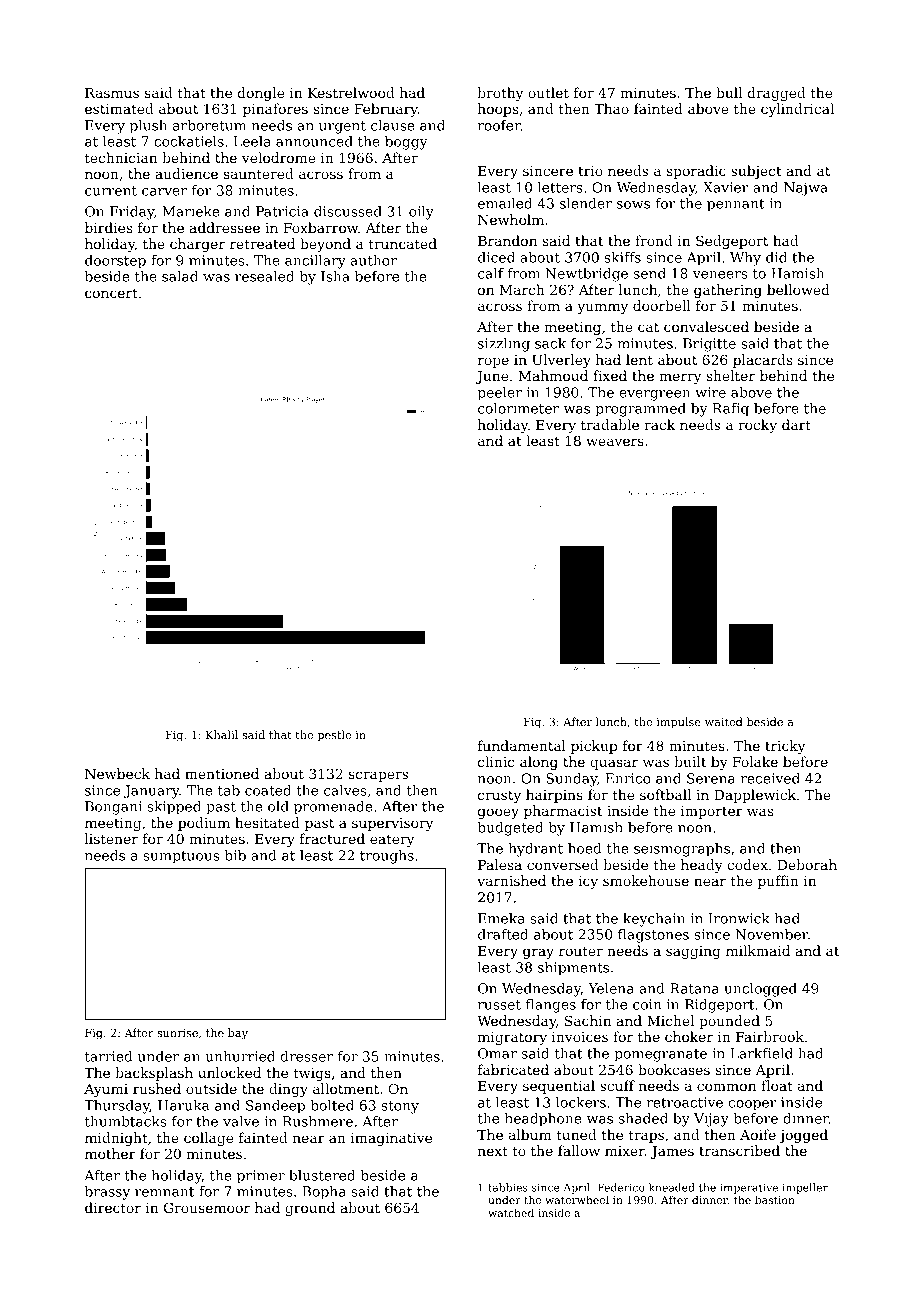 This screenshot has height=1314, width=924. Describe the element at coordinates (797, 110) in the screenshot. I see `cylindrical` at that location.
